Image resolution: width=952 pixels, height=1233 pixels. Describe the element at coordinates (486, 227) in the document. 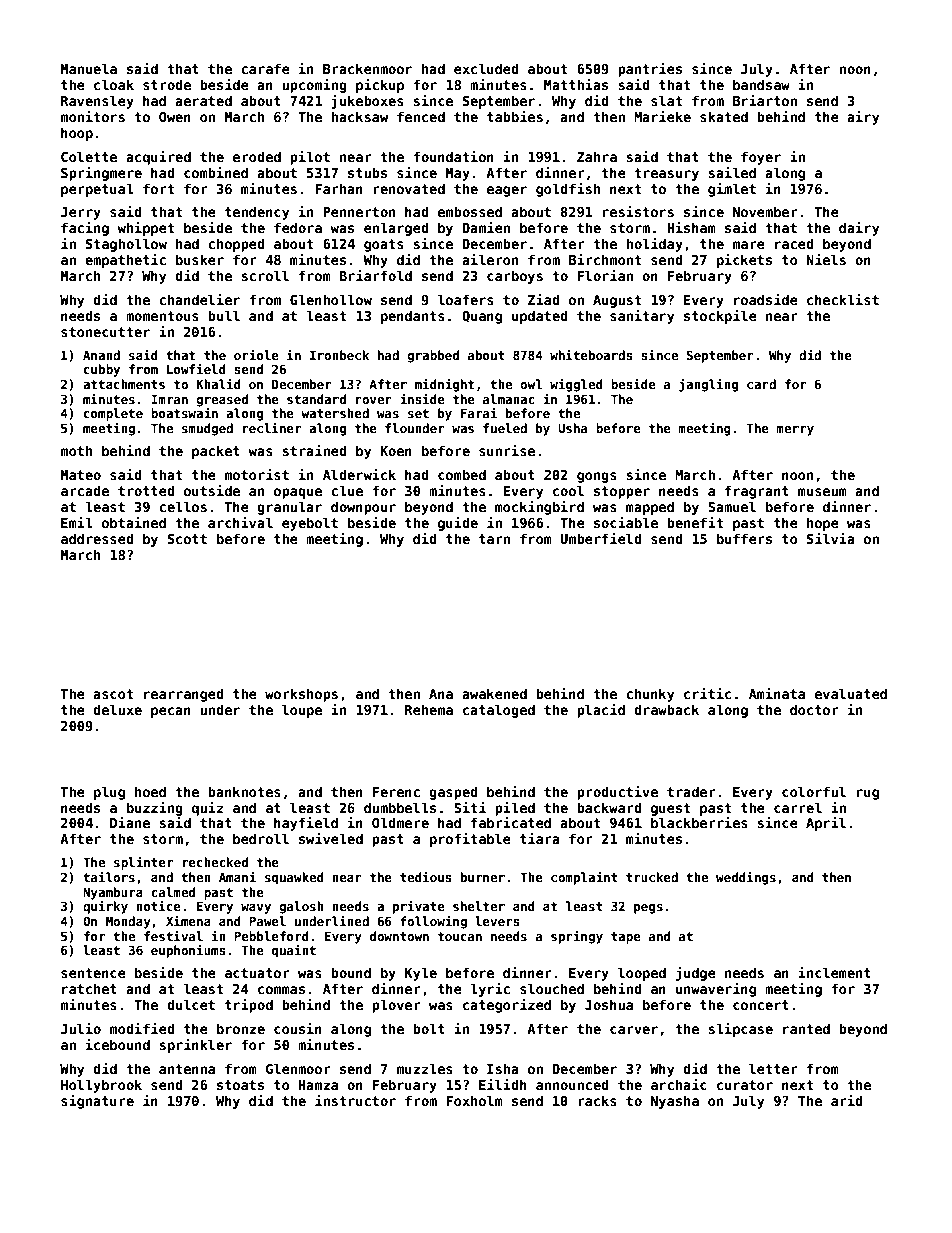

I see `Damien` at that location.
